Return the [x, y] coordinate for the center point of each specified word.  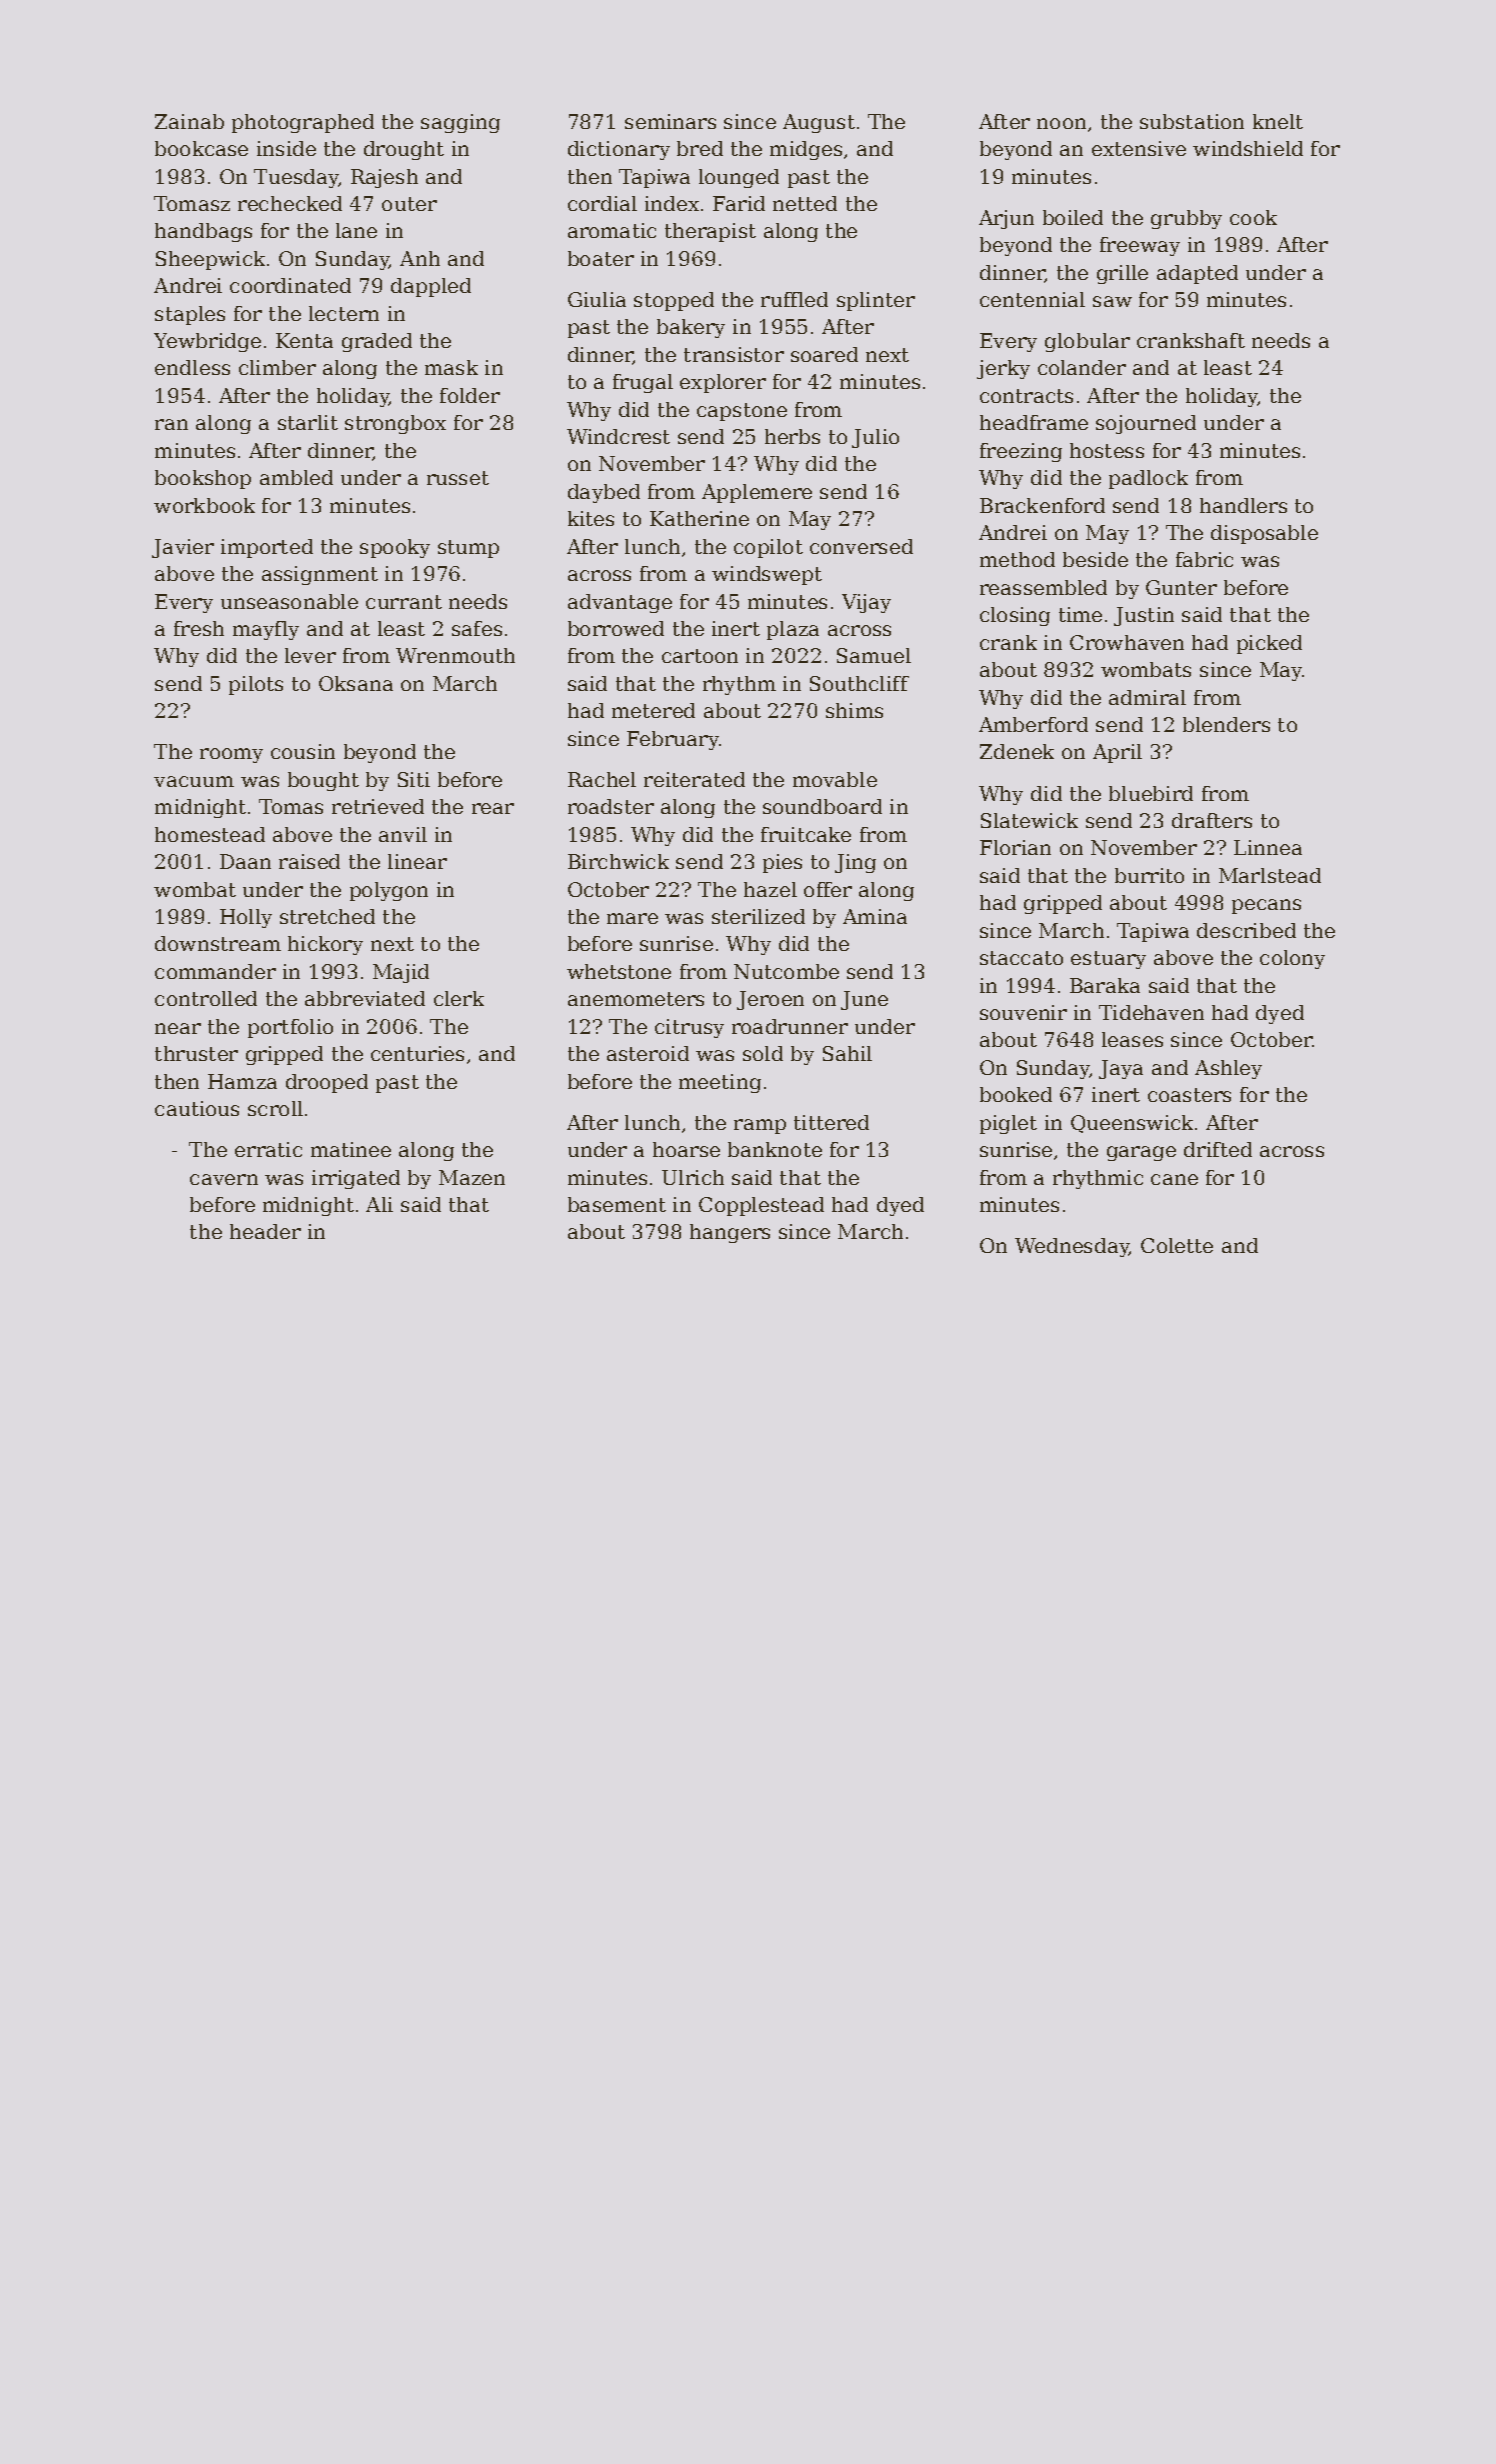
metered [653, 710]
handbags [203, 232]
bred [700, 148]
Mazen [472, 1177]
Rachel [602, 779]
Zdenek [1017, 751]
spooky [395, 548]
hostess [1107, 450]
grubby [1186, 219]
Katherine [699, 518]
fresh [199, 628]
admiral [1147, 697]
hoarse [686, 1149]
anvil [403, 834]
